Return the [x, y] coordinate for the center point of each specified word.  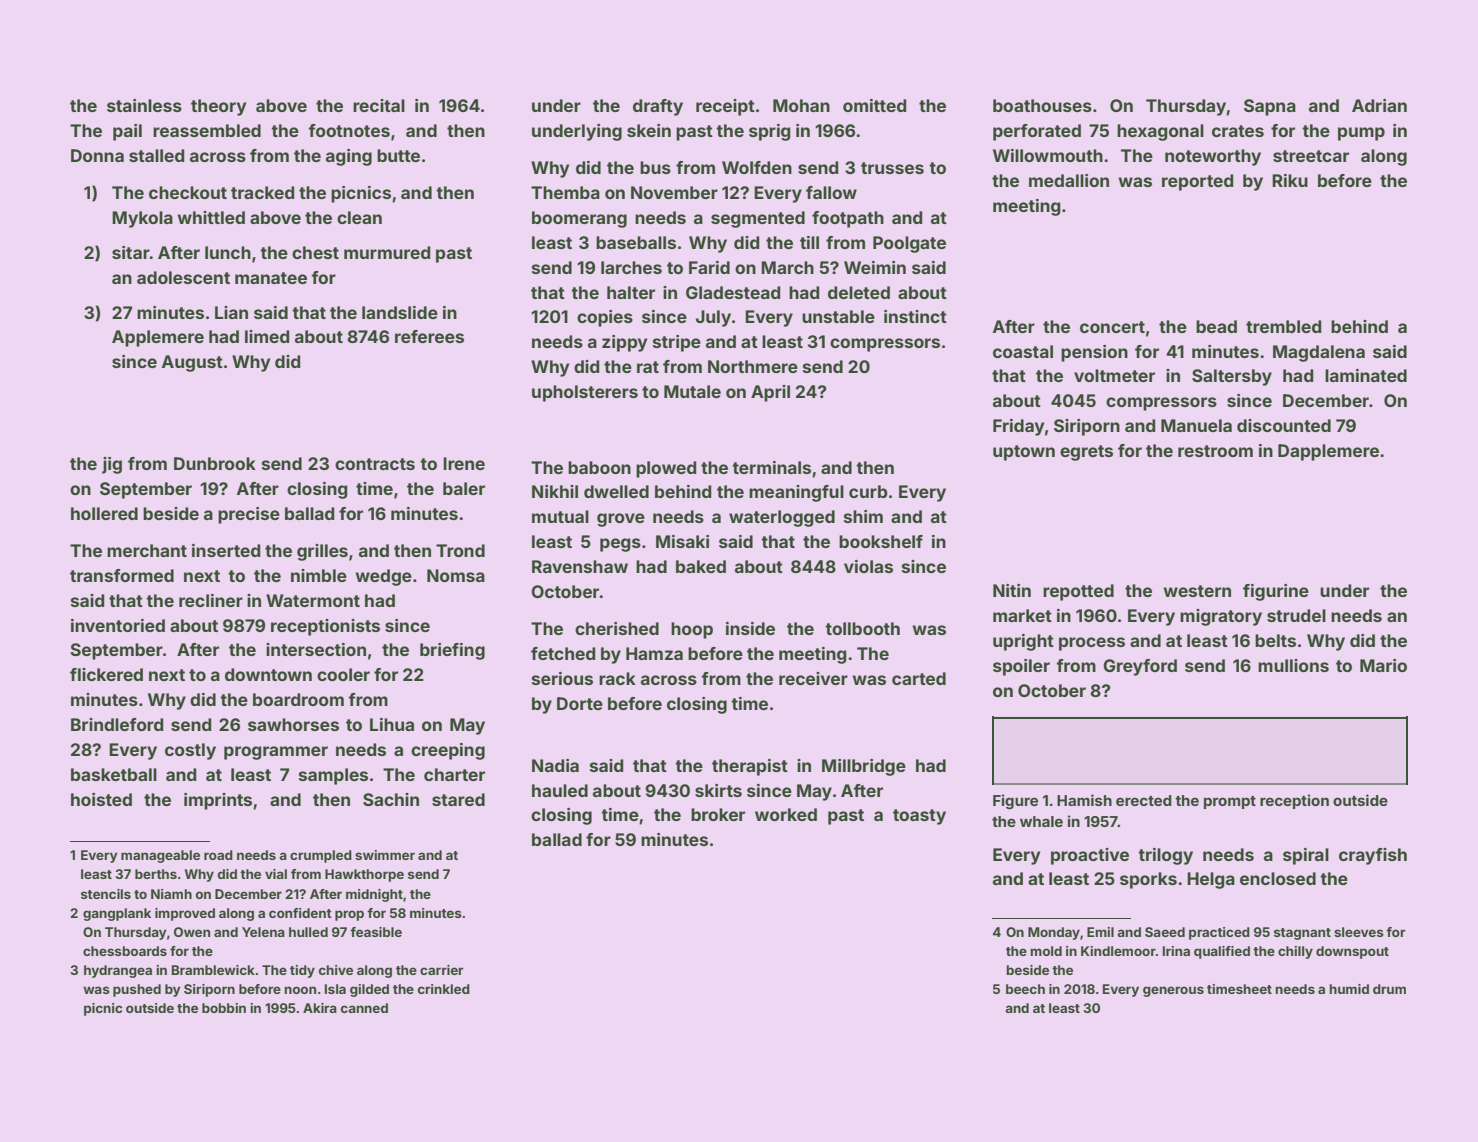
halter [631, 292]
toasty [919, 817]
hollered [104, 513]
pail [127, 132]
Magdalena [1319, 353]
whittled [211, 217]
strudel [1296, 615]
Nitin [1012, 590]
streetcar [1311, 156]
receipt [725, 107]
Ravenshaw [580, 566]
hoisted [101, 799]
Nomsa [456, 575]
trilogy [1165, 856]
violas [868, 566]
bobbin [224, 1008]
